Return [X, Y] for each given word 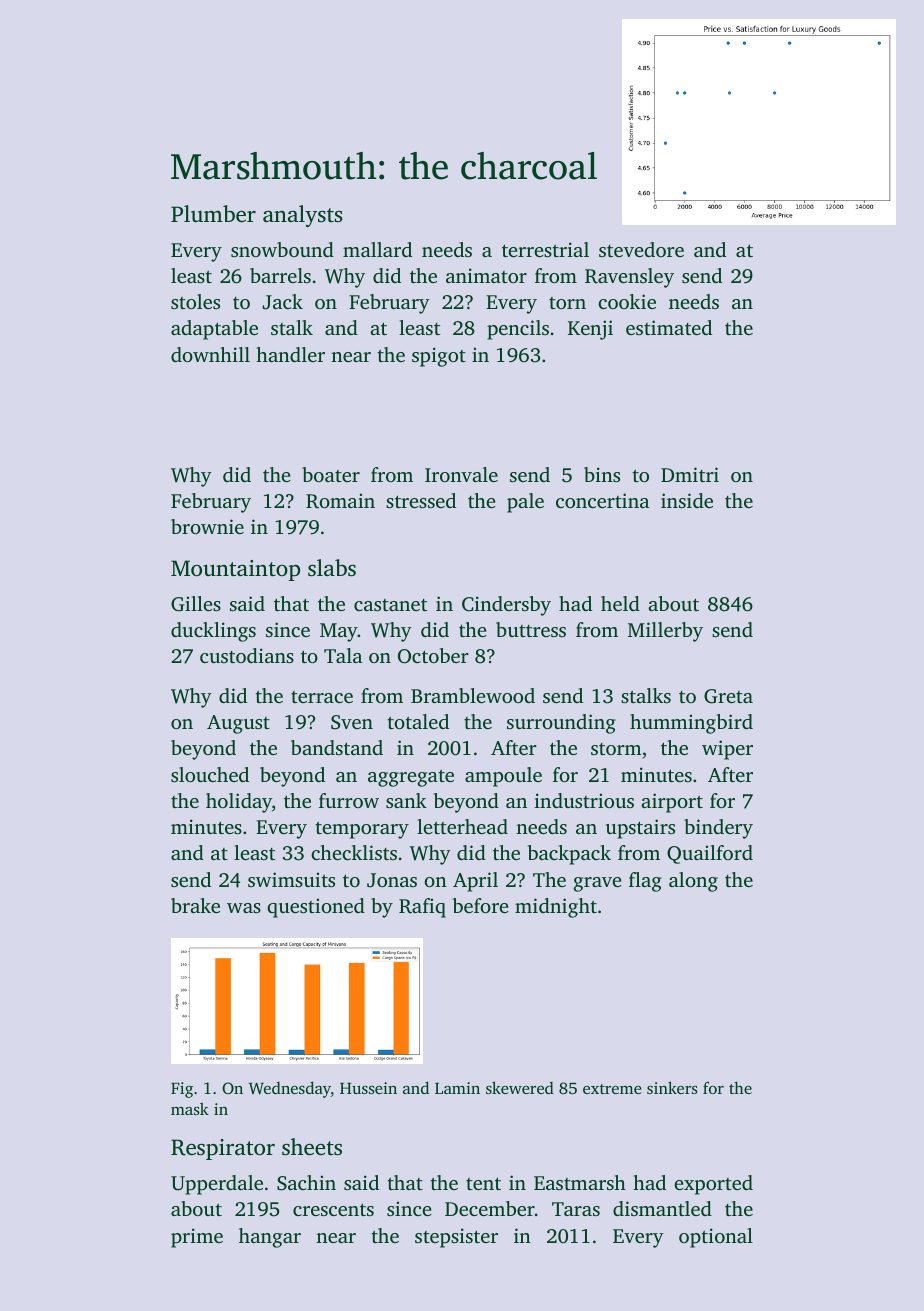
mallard [377, 249]
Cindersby [506, 606]
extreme [612, 1089]
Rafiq [422, 908]
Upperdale [217, 1185]
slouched [210, 774]
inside [687, 500]
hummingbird [691, 724]
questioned [316, 908]
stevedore [641, 249]
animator [486, 275]
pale [525, 503]
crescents [333, 1209]
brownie [207, 526]
